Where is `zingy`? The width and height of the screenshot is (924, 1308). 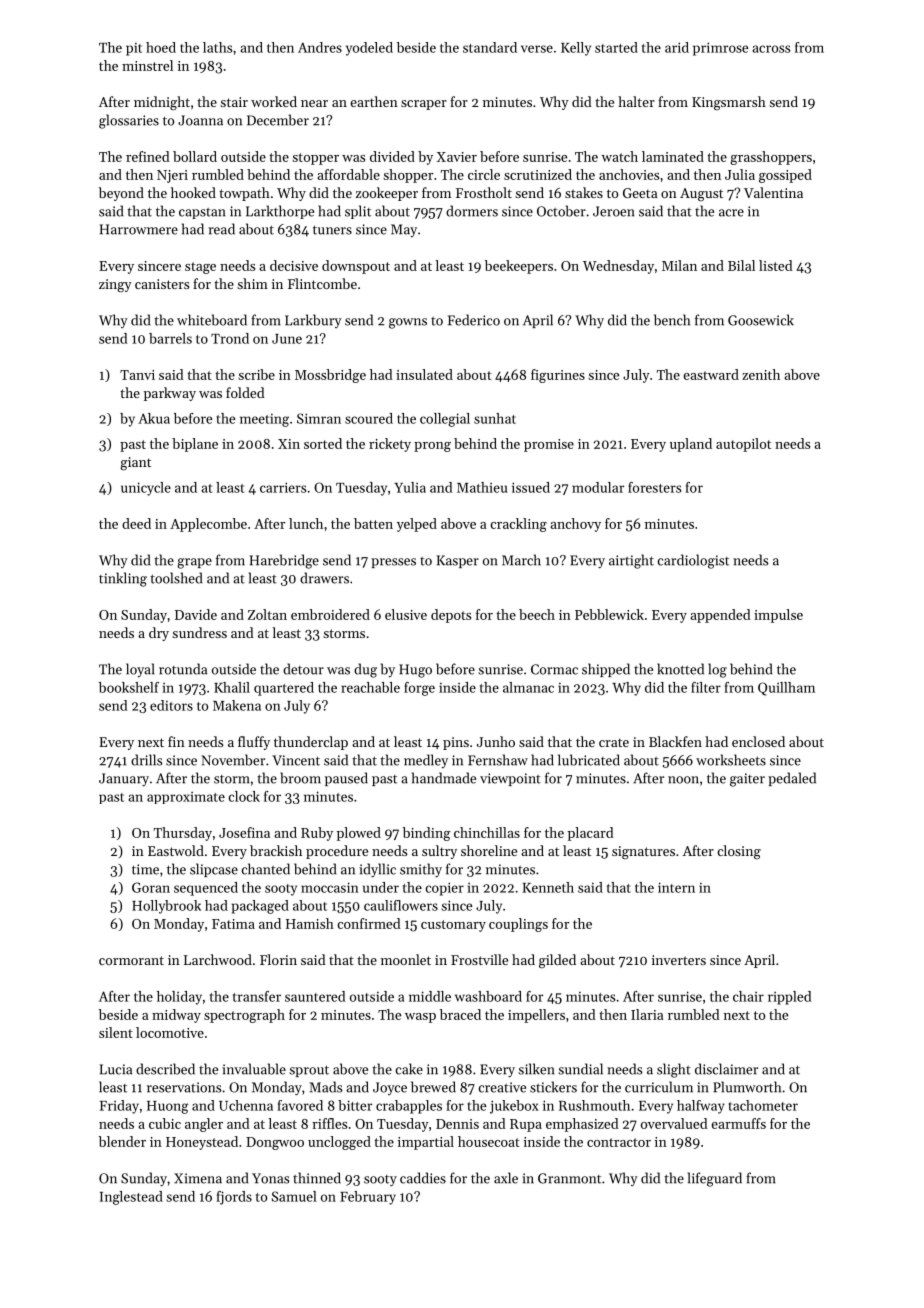
zingy is located at coordinates (115, 286).
